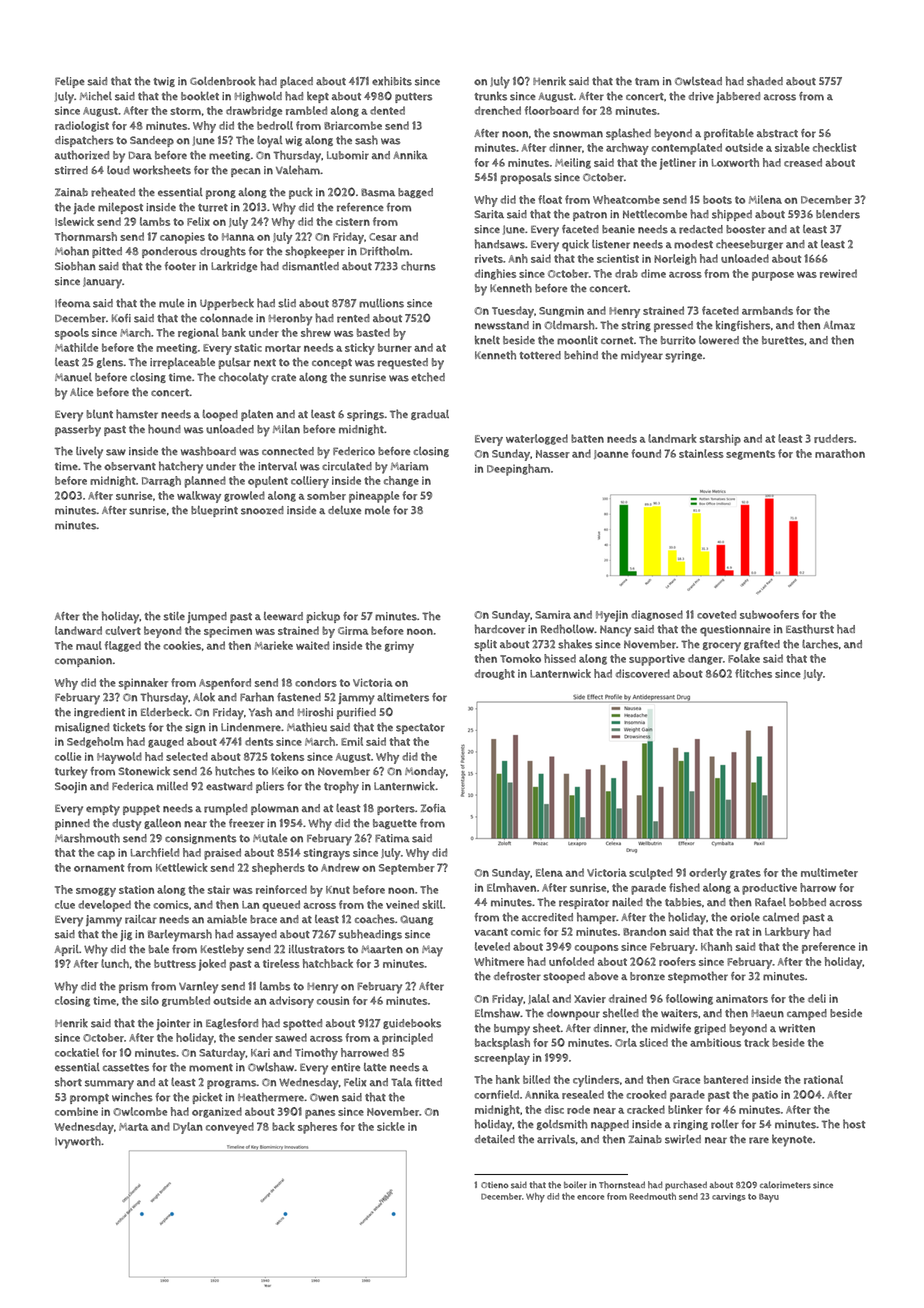  I want to click on washboard, so click(208, 451).
